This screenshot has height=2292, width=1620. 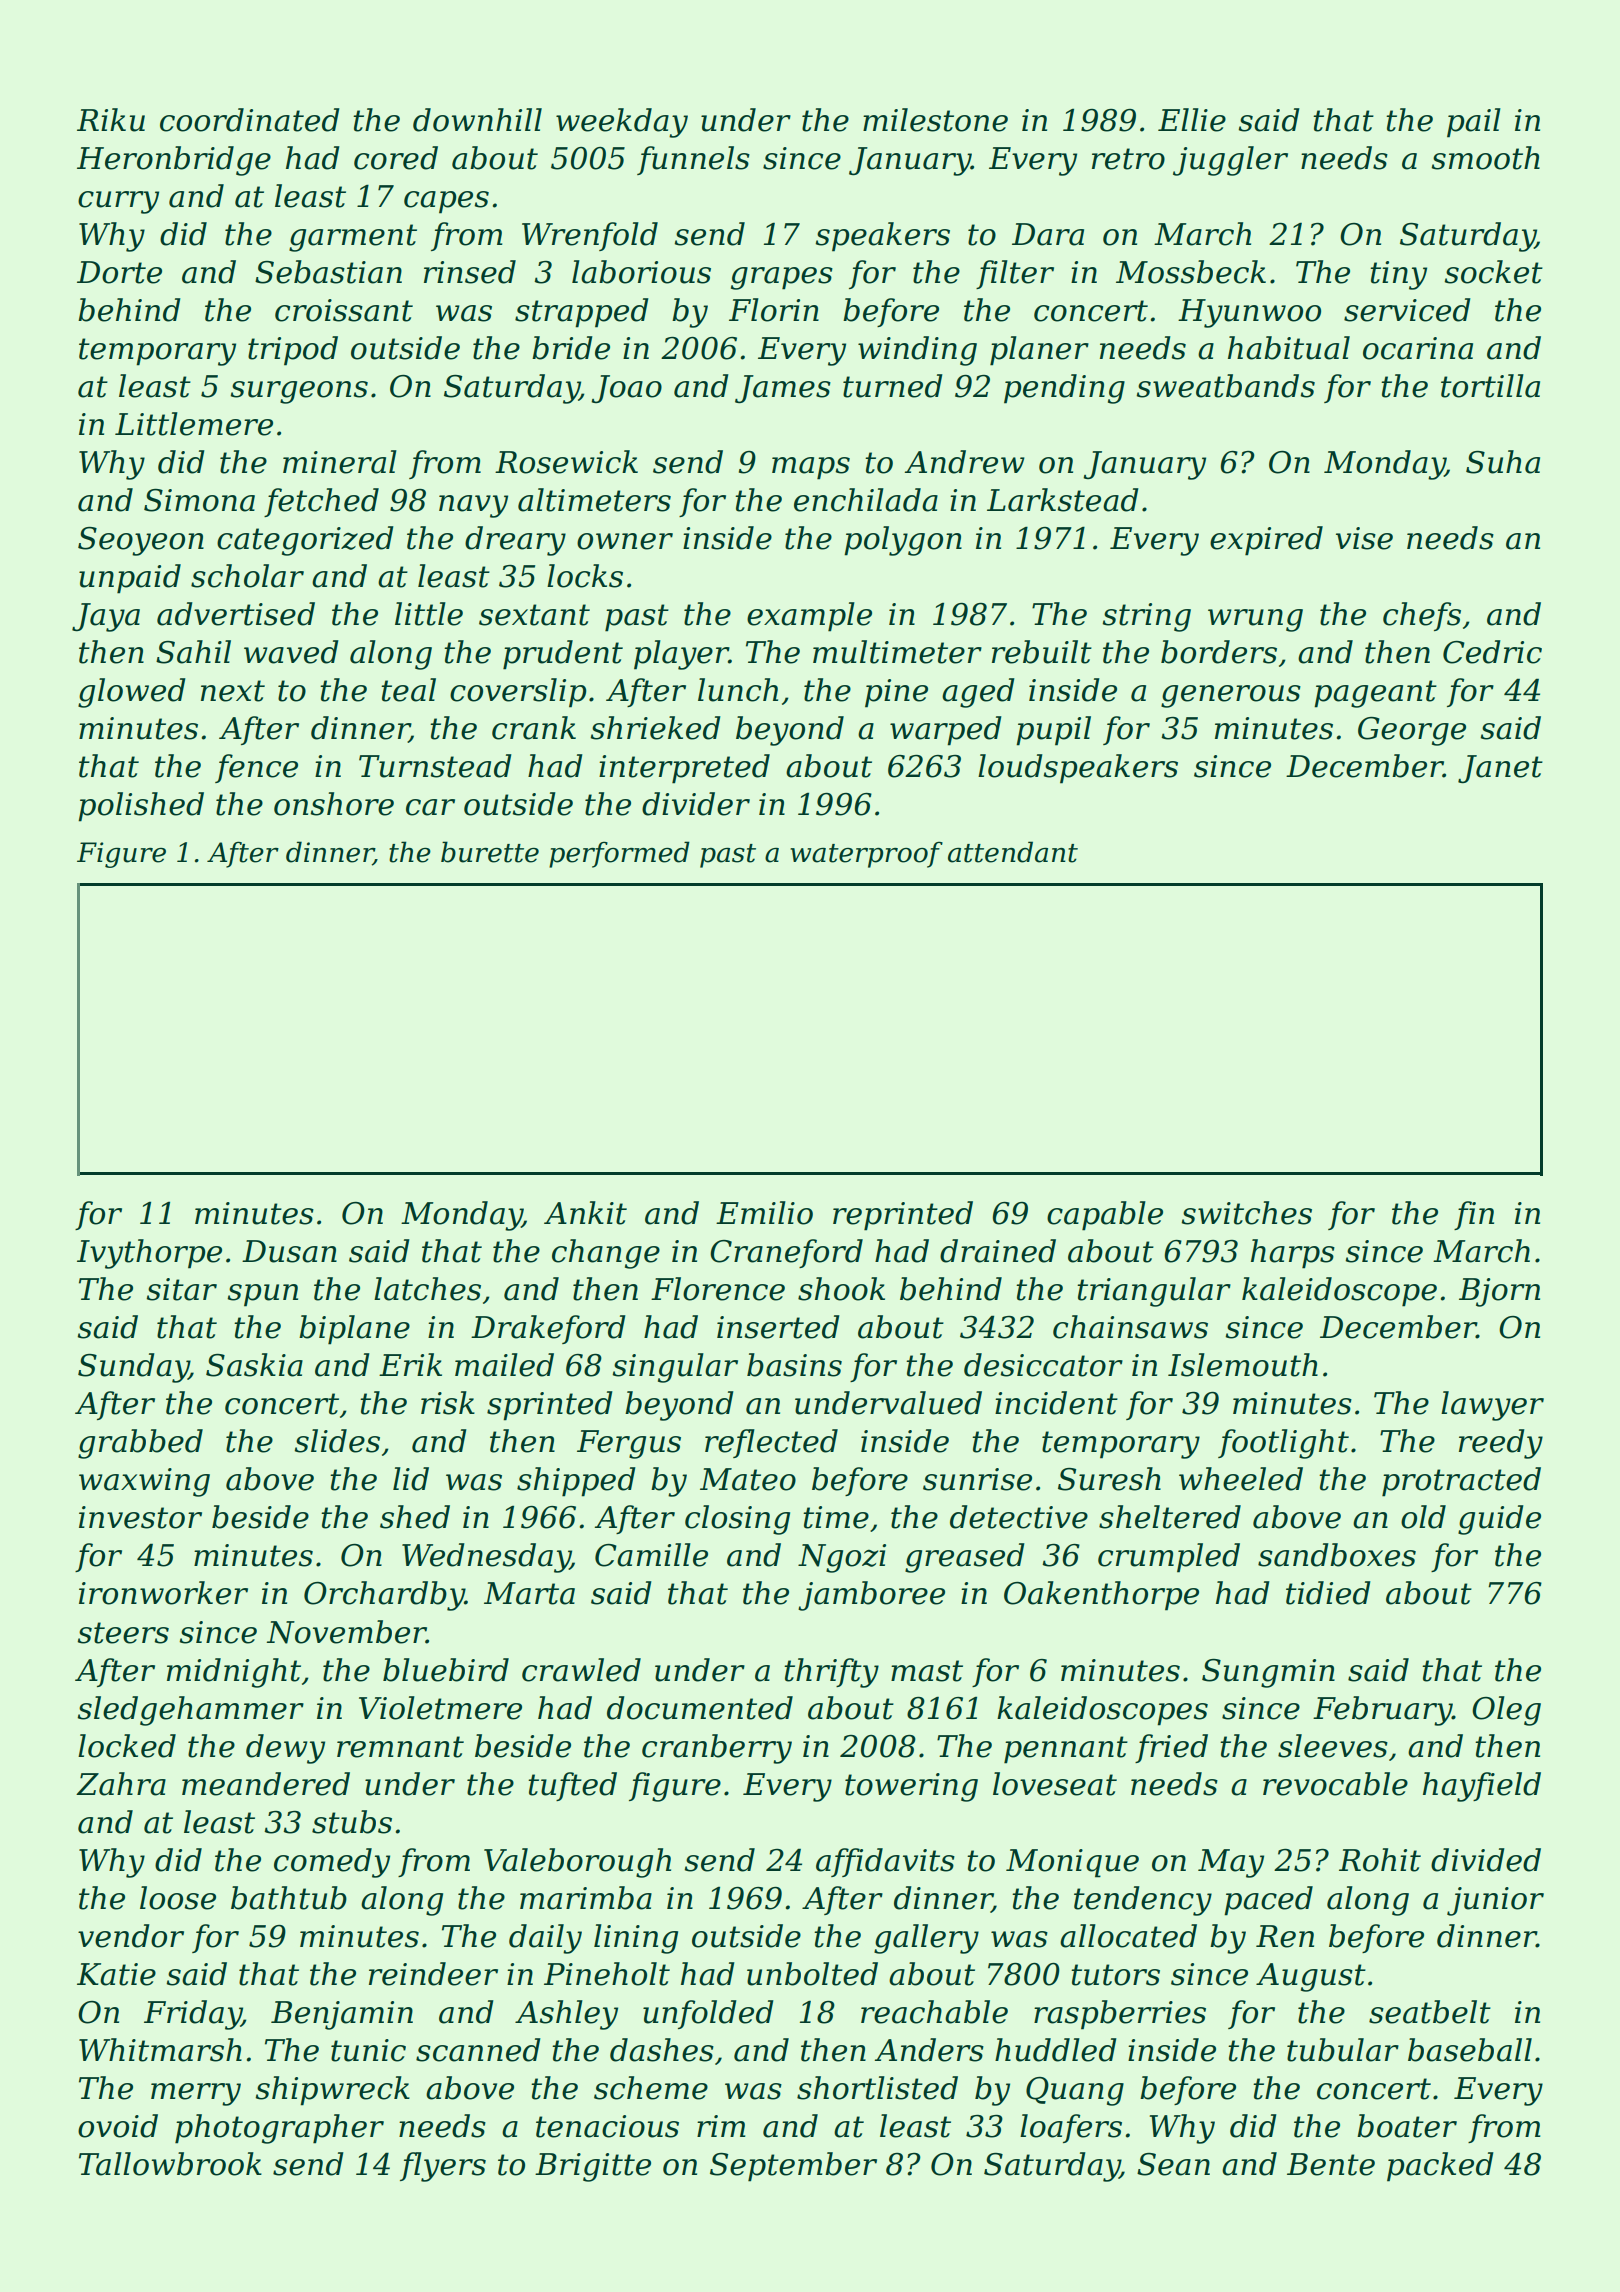 I want to click on reprinted, so click(x=903, y=1216).
